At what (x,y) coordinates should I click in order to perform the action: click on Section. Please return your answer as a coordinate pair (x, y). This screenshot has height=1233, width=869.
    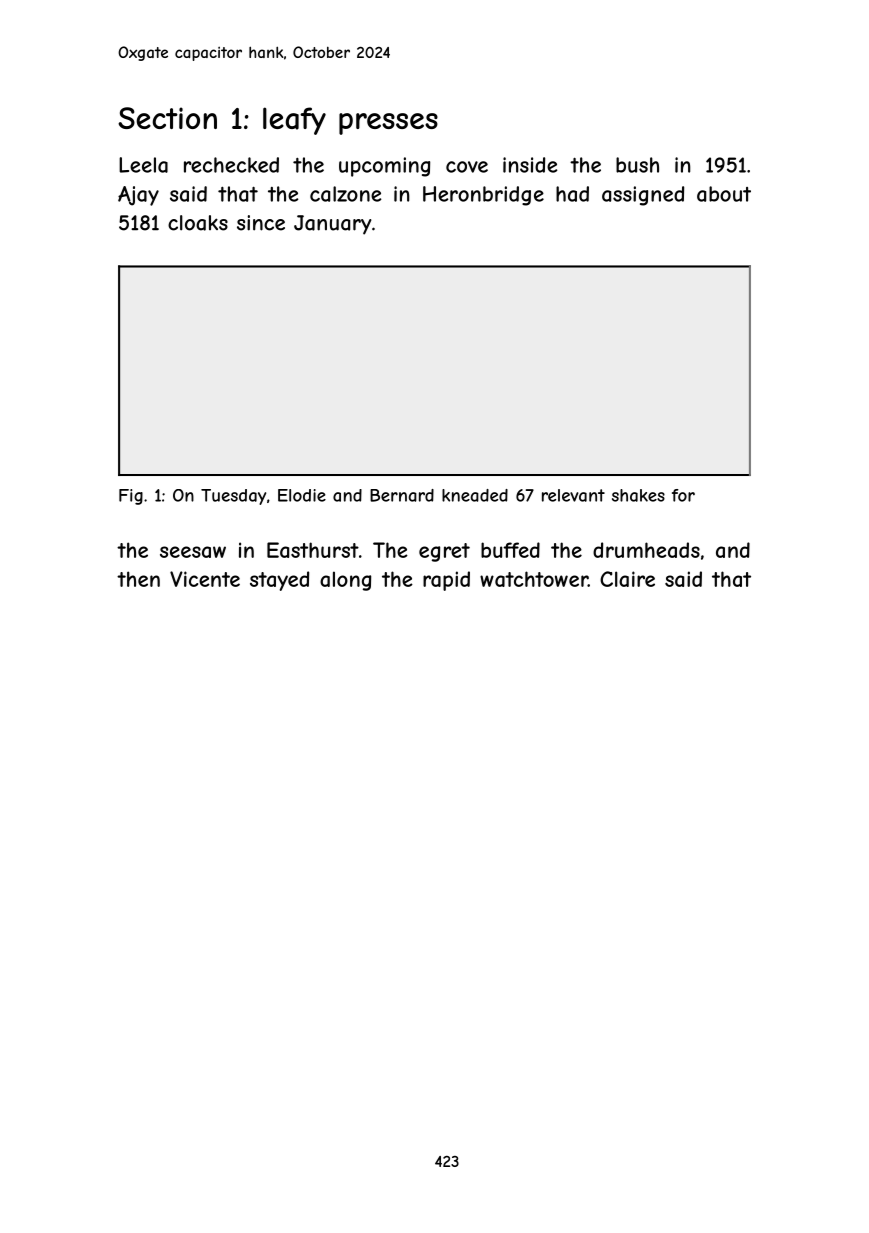
    Looking at the image, I should click on (167, 118).
